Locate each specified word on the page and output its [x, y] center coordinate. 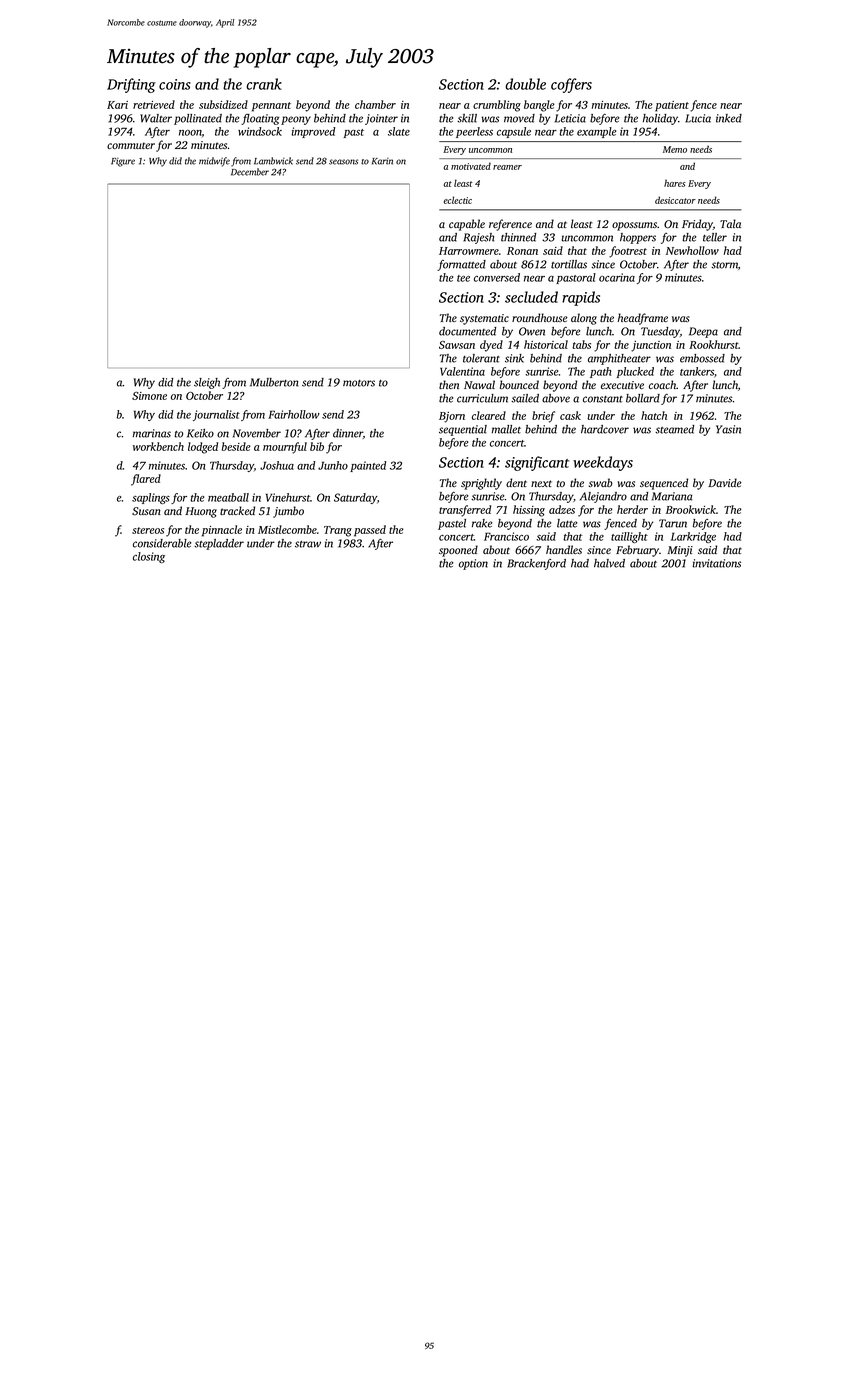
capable [467, 225]
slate [399, 131]
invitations [717, 563]
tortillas [569, 264]
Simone [149, 396]
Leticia [570, 118]
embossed [702, 358]
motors [359, 383]
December [250, 172]
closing [149, 557]
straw [308, 544]
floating [260, 119]
